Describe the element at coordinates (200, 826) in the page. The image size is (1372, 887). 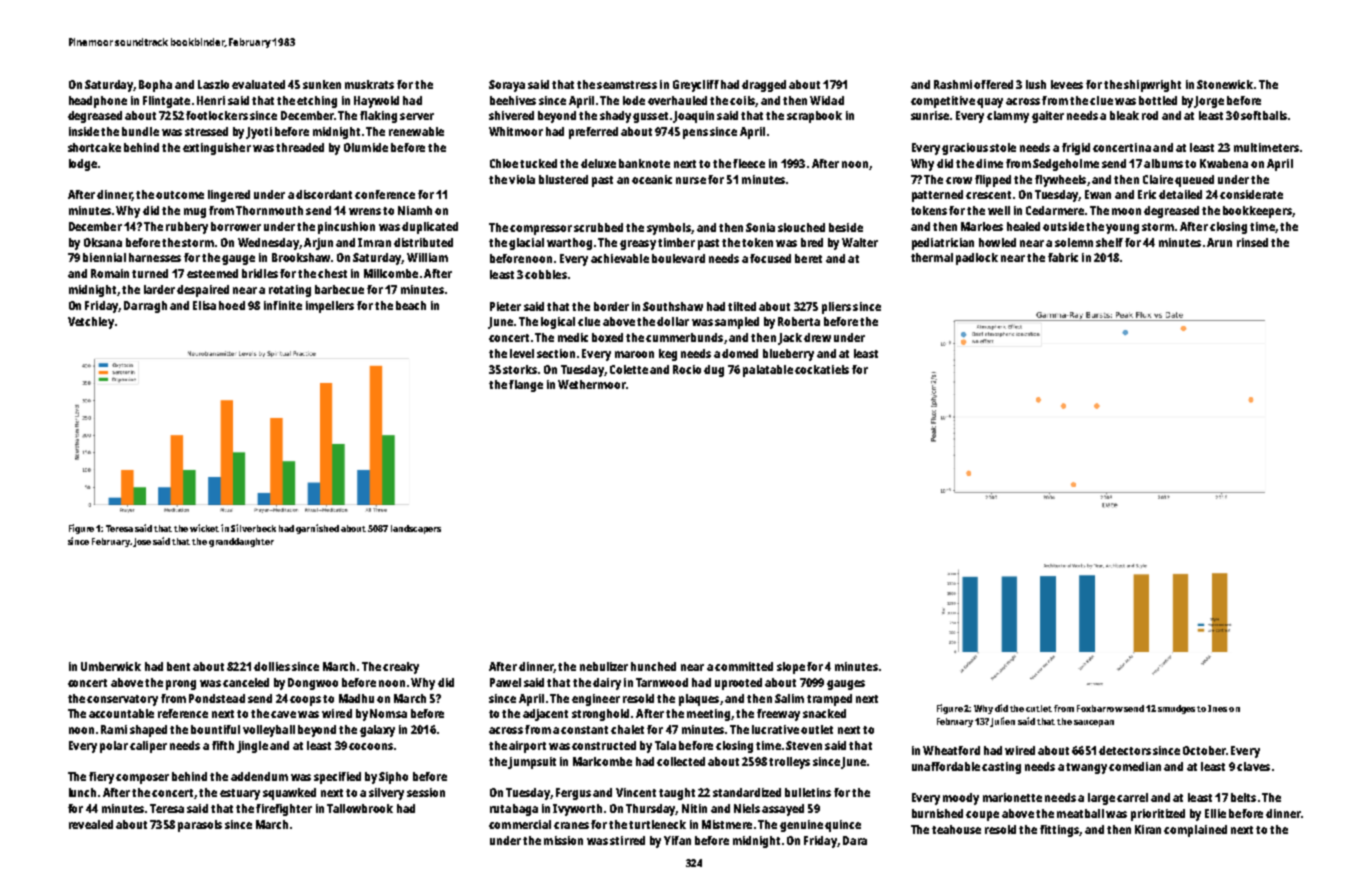
I see `parasols` at that location.
